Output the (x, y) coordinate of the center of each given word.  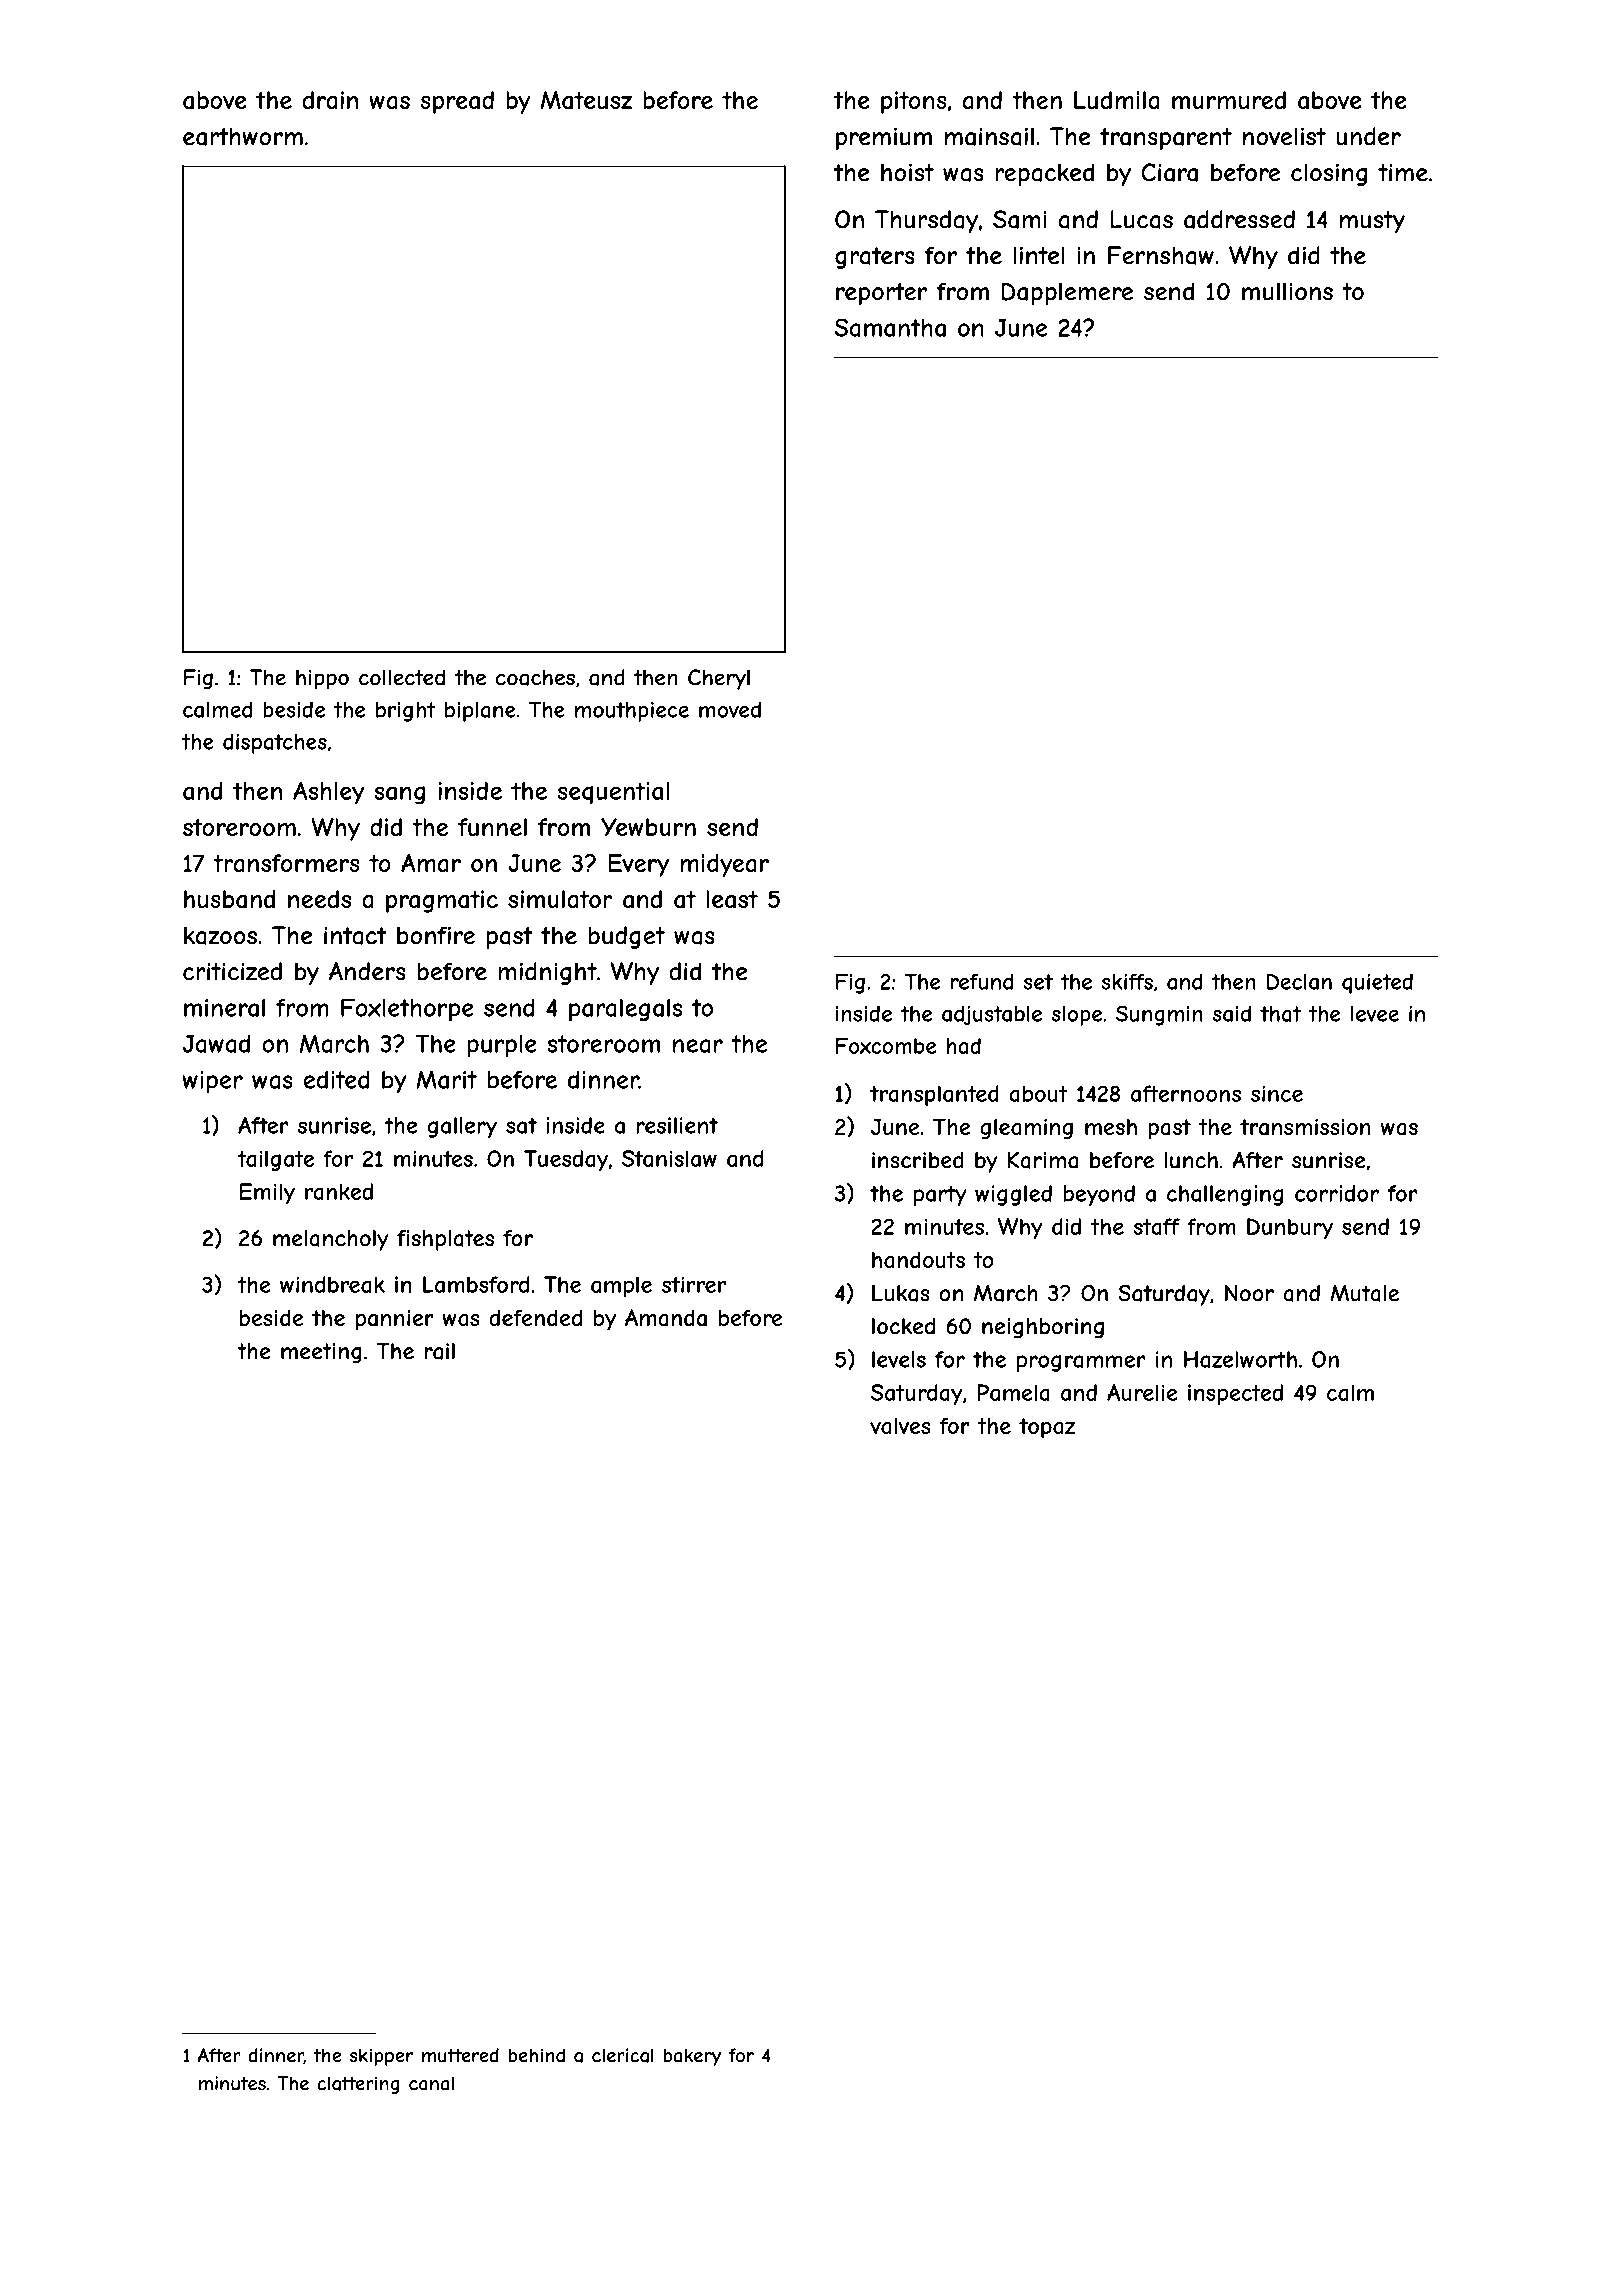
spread (457, 102)
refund (982, 982)
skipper (381, 2057)
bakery (692, 2057)
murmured (1229, 100)
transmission (1305, 1127)
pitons (914, 102)
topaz (1047, 1428)
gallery (462, 1127)
